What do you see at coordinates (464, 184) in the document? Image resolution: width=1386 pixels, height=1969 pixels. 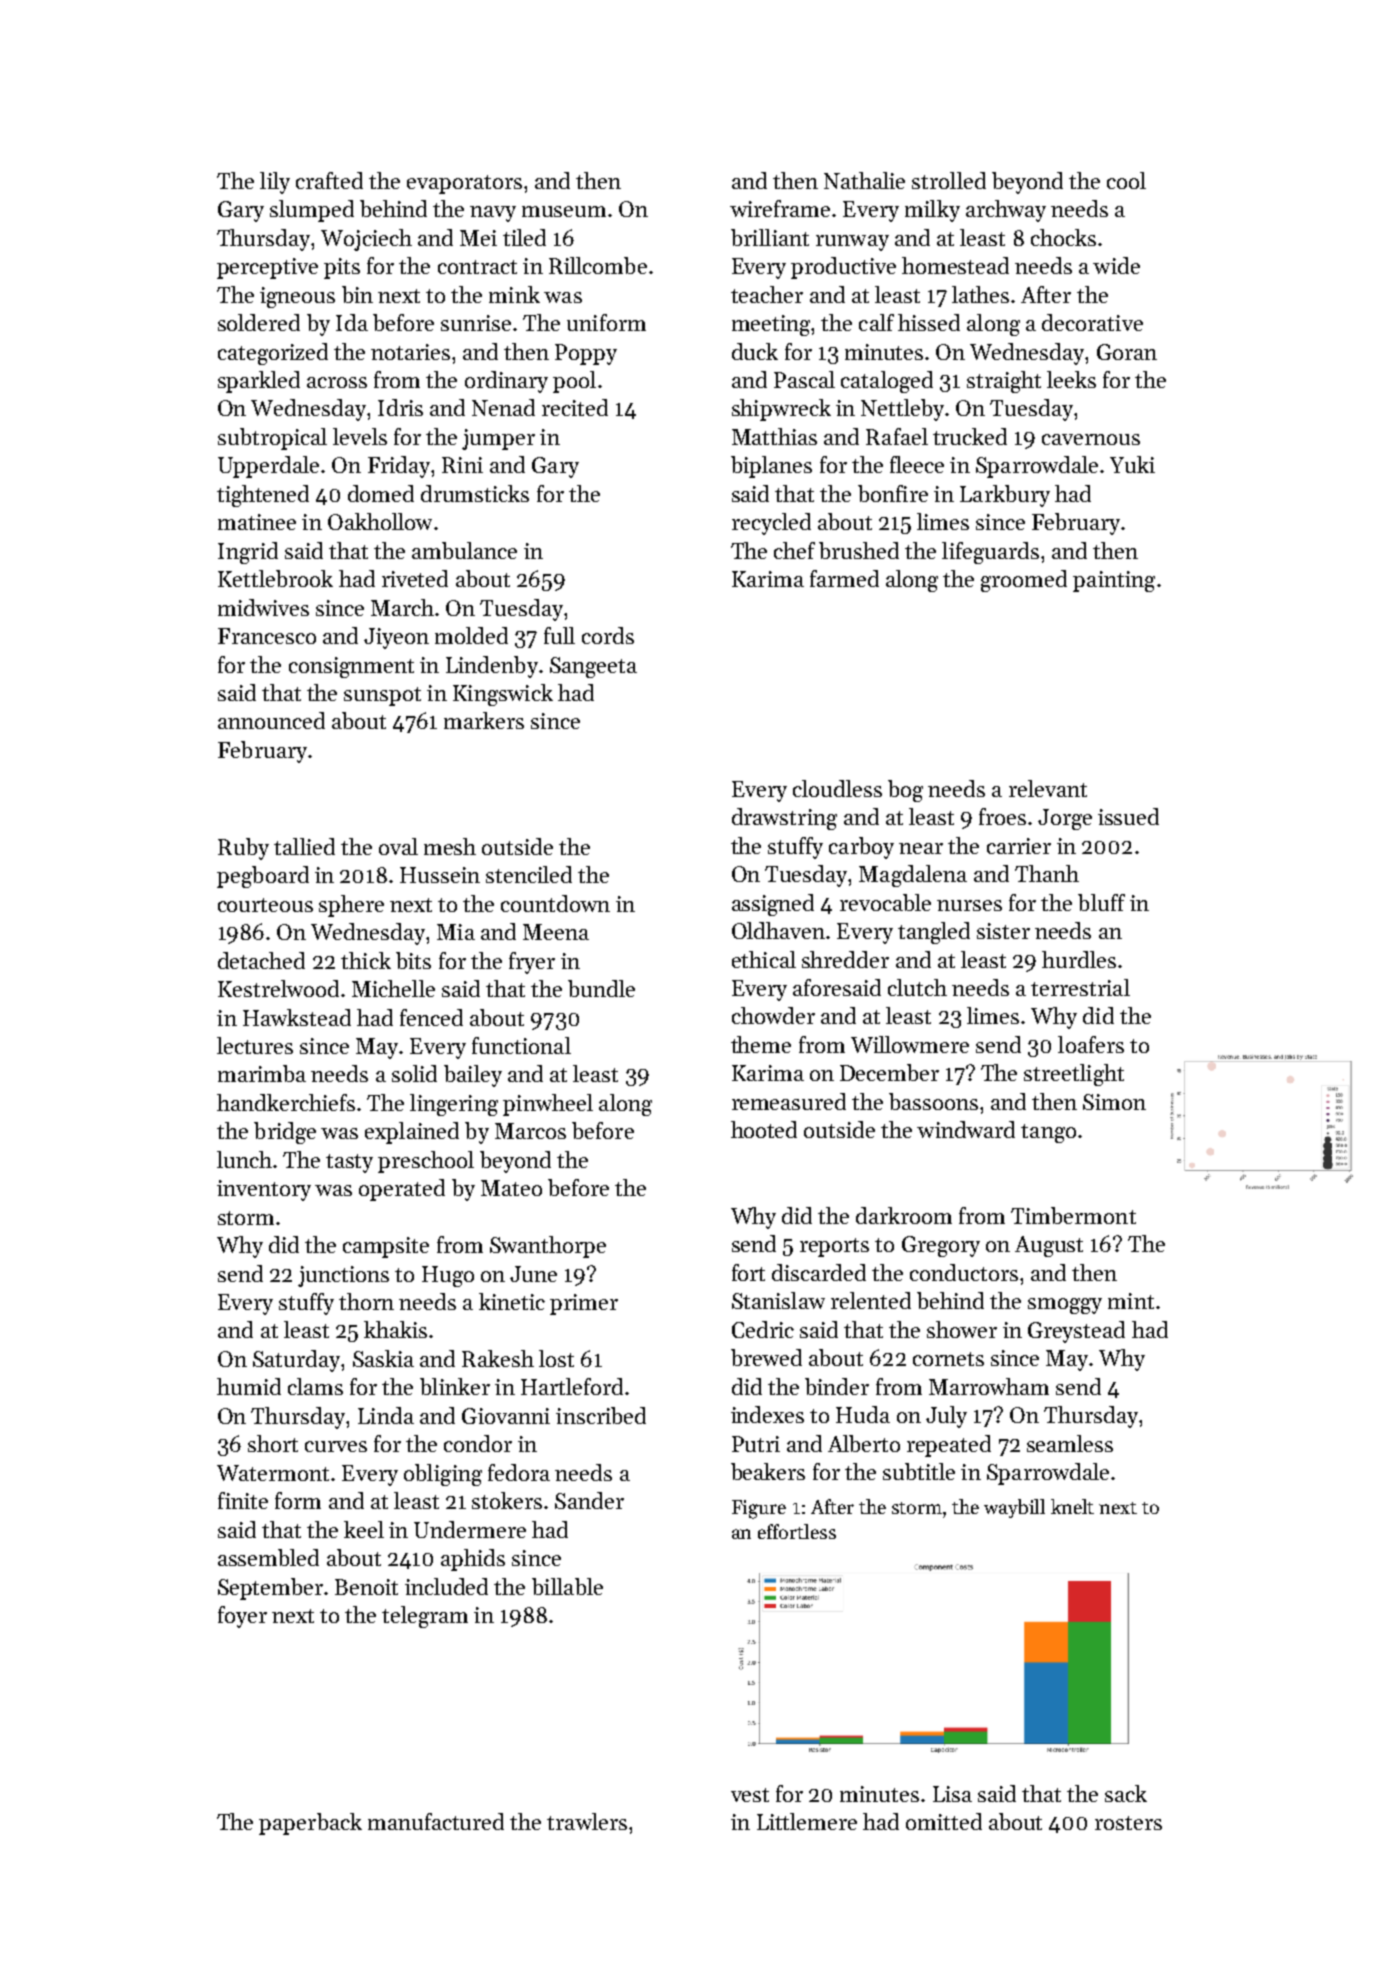 I see `evaporators` at bounding box center [464, 184].
